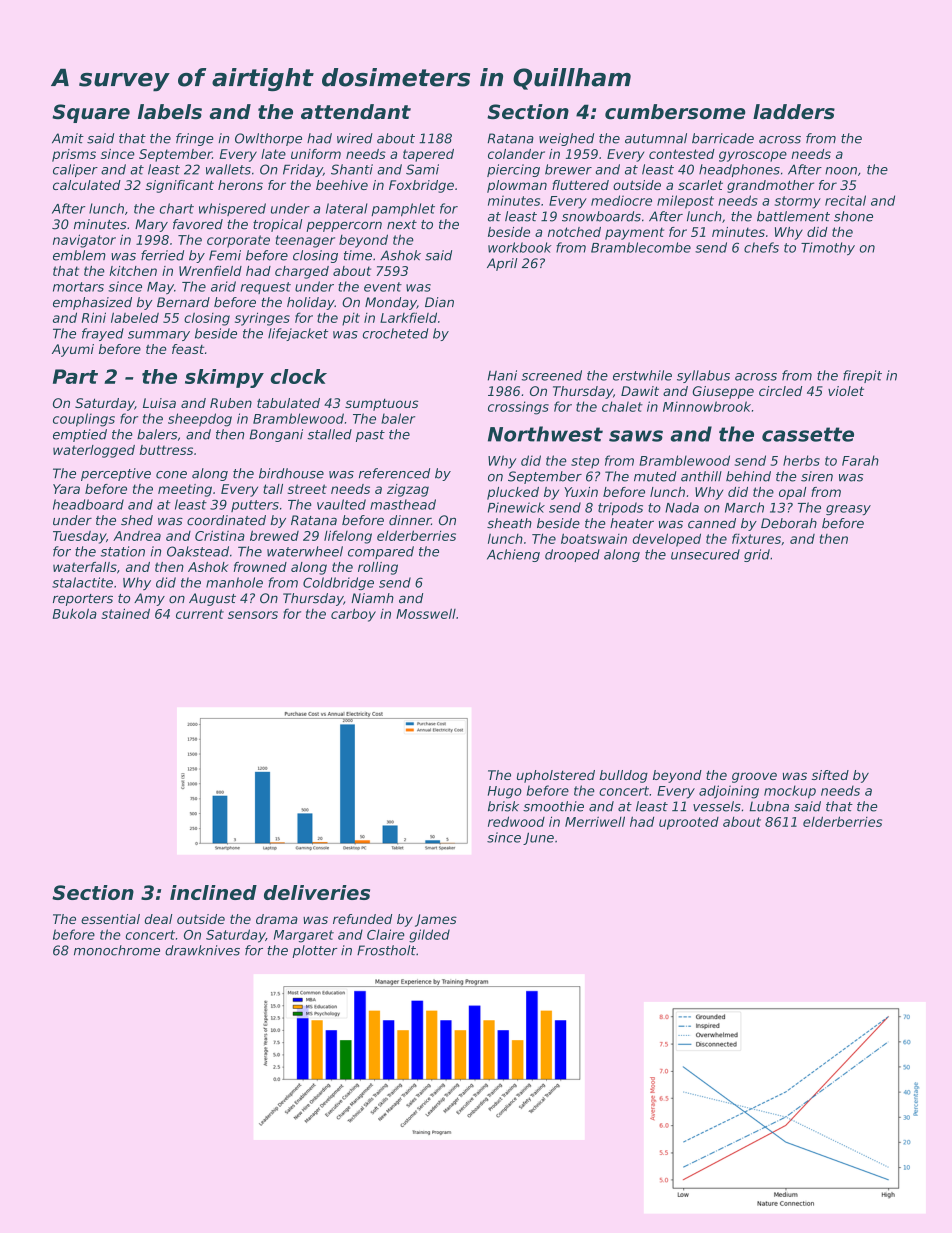 This screenshot has height=1233, width=952. Describe the element at coordinates (356, 112) in the screenshot. I see `attendant` at that location.
